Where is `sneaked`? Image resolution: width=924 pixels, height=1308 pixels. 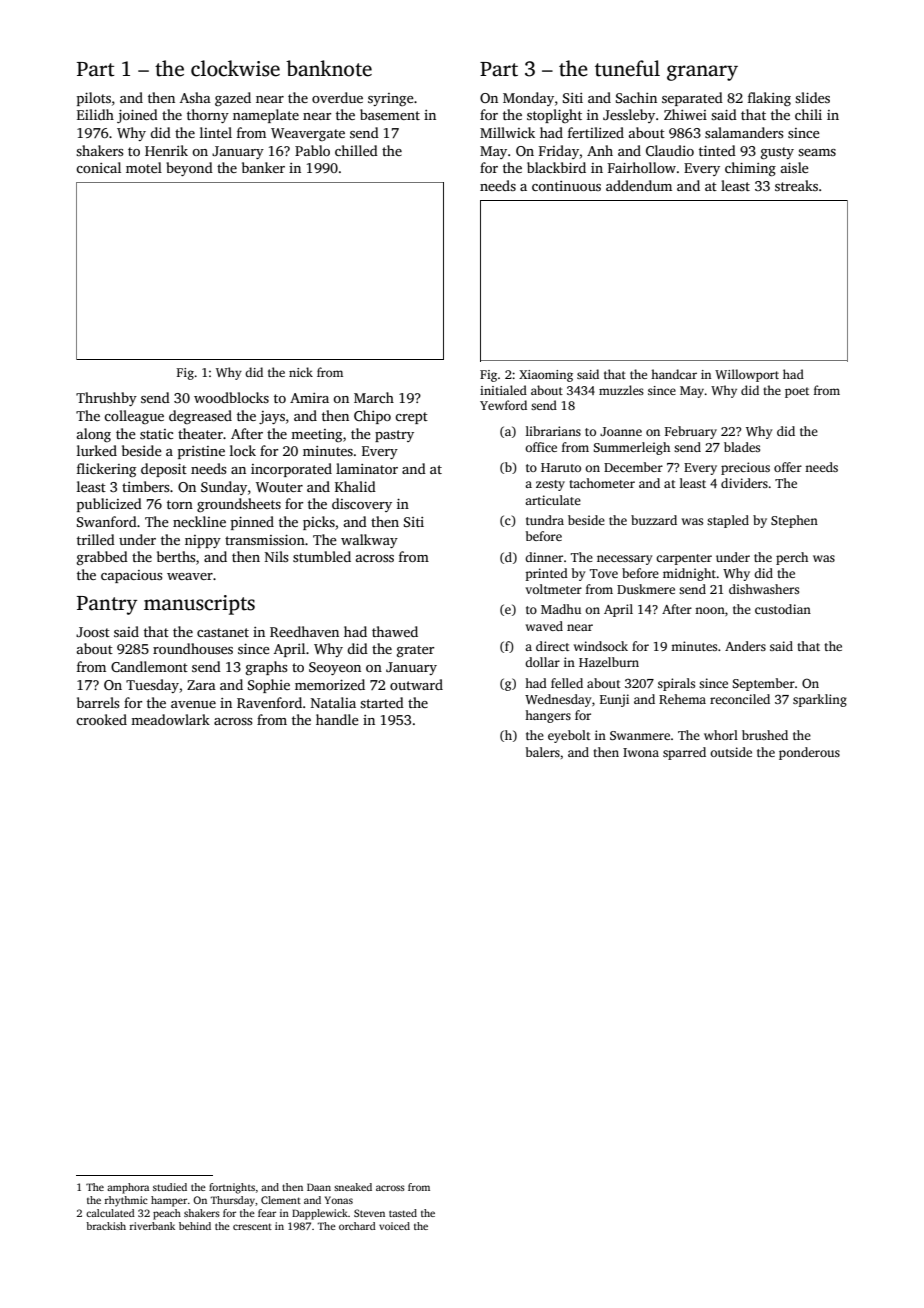
sneaked is located at coordinates (353, 1187).
